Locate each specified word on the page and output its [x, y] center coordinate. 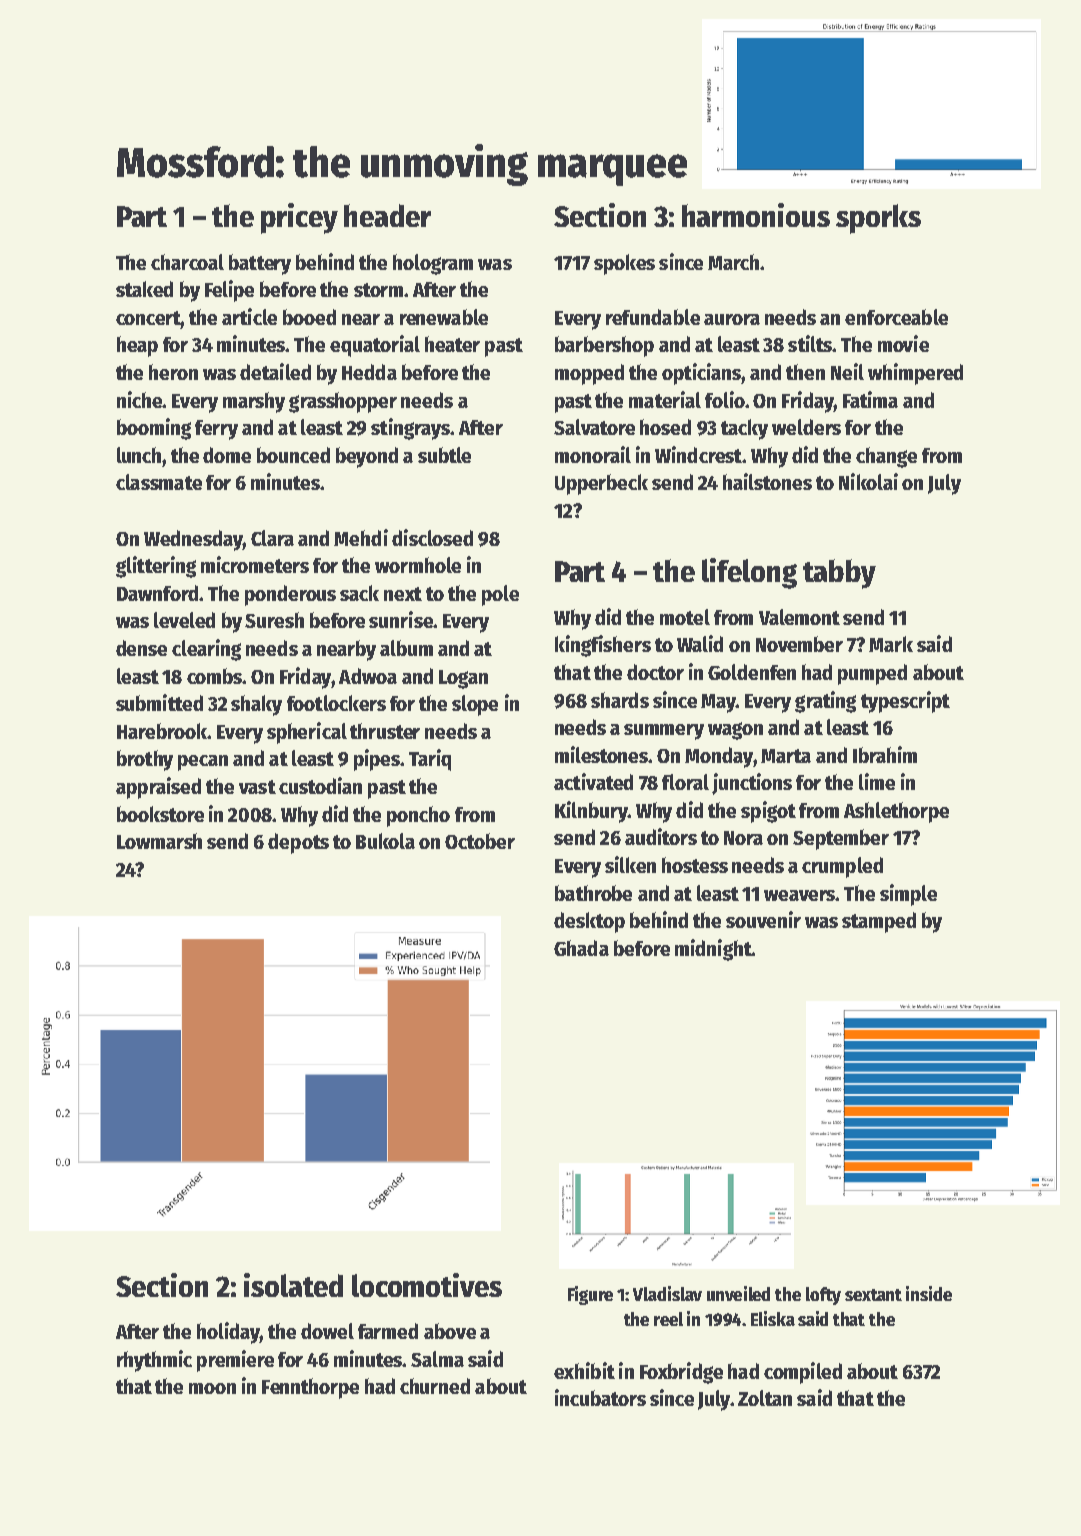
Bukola [385, 841]
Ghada [581, 948]
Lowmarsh [159, 841]
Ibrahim [885, 754]
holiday [228, 1333]
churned [435, 1386]
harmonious [756, 215]
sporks [878, 219]
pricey [299, 218]
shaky [256, 705]
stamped [879, 922]
